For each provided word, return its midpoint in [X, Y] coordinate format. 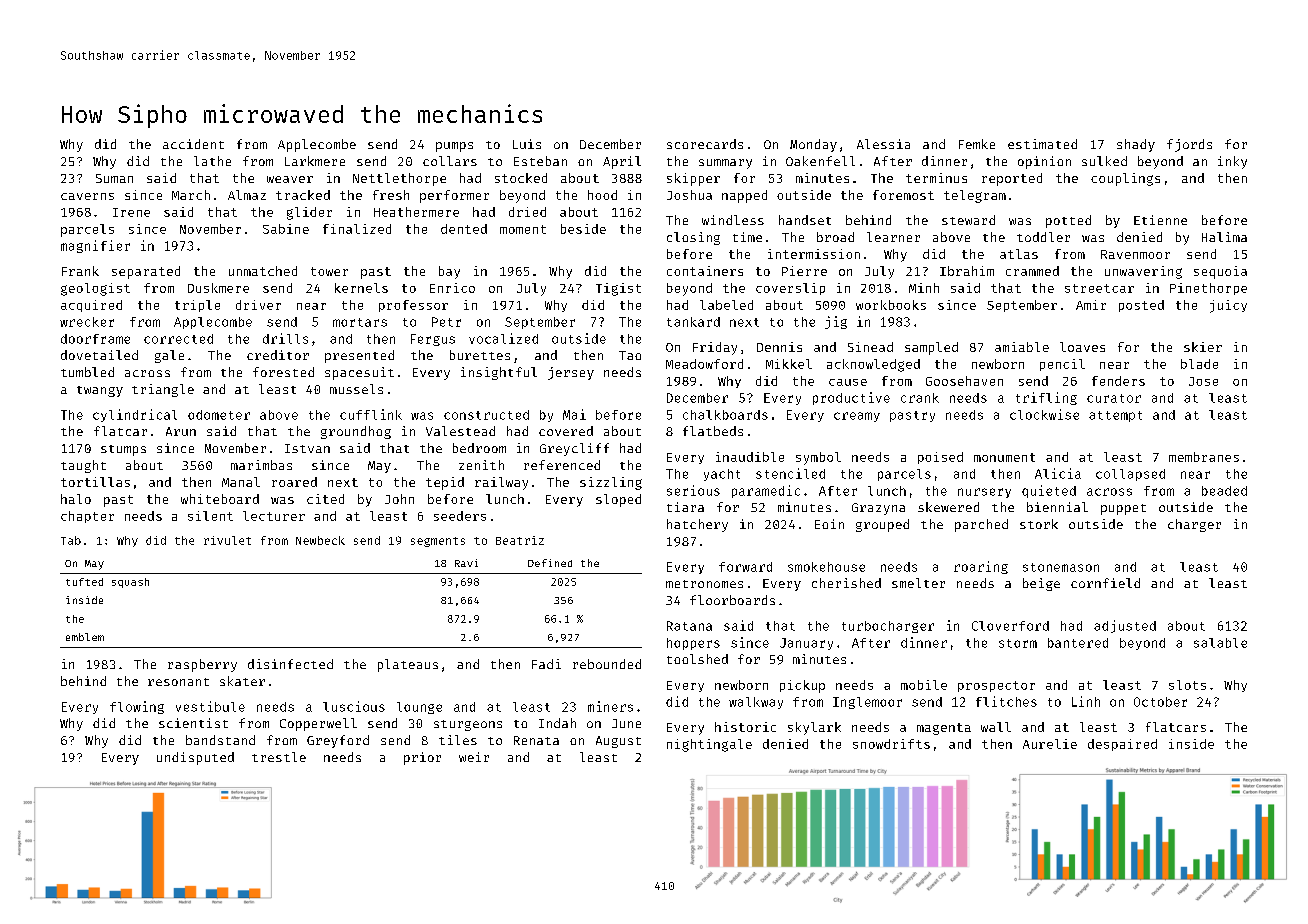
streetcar [1099, 288]
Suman [114, 178]
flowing [137, 707]
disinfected [290, 664]
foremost [903, 195]
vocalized [503, 338]
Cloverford [1010, 626]
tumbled [87, 372]
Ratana [689, 626]
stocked [521, 178]
